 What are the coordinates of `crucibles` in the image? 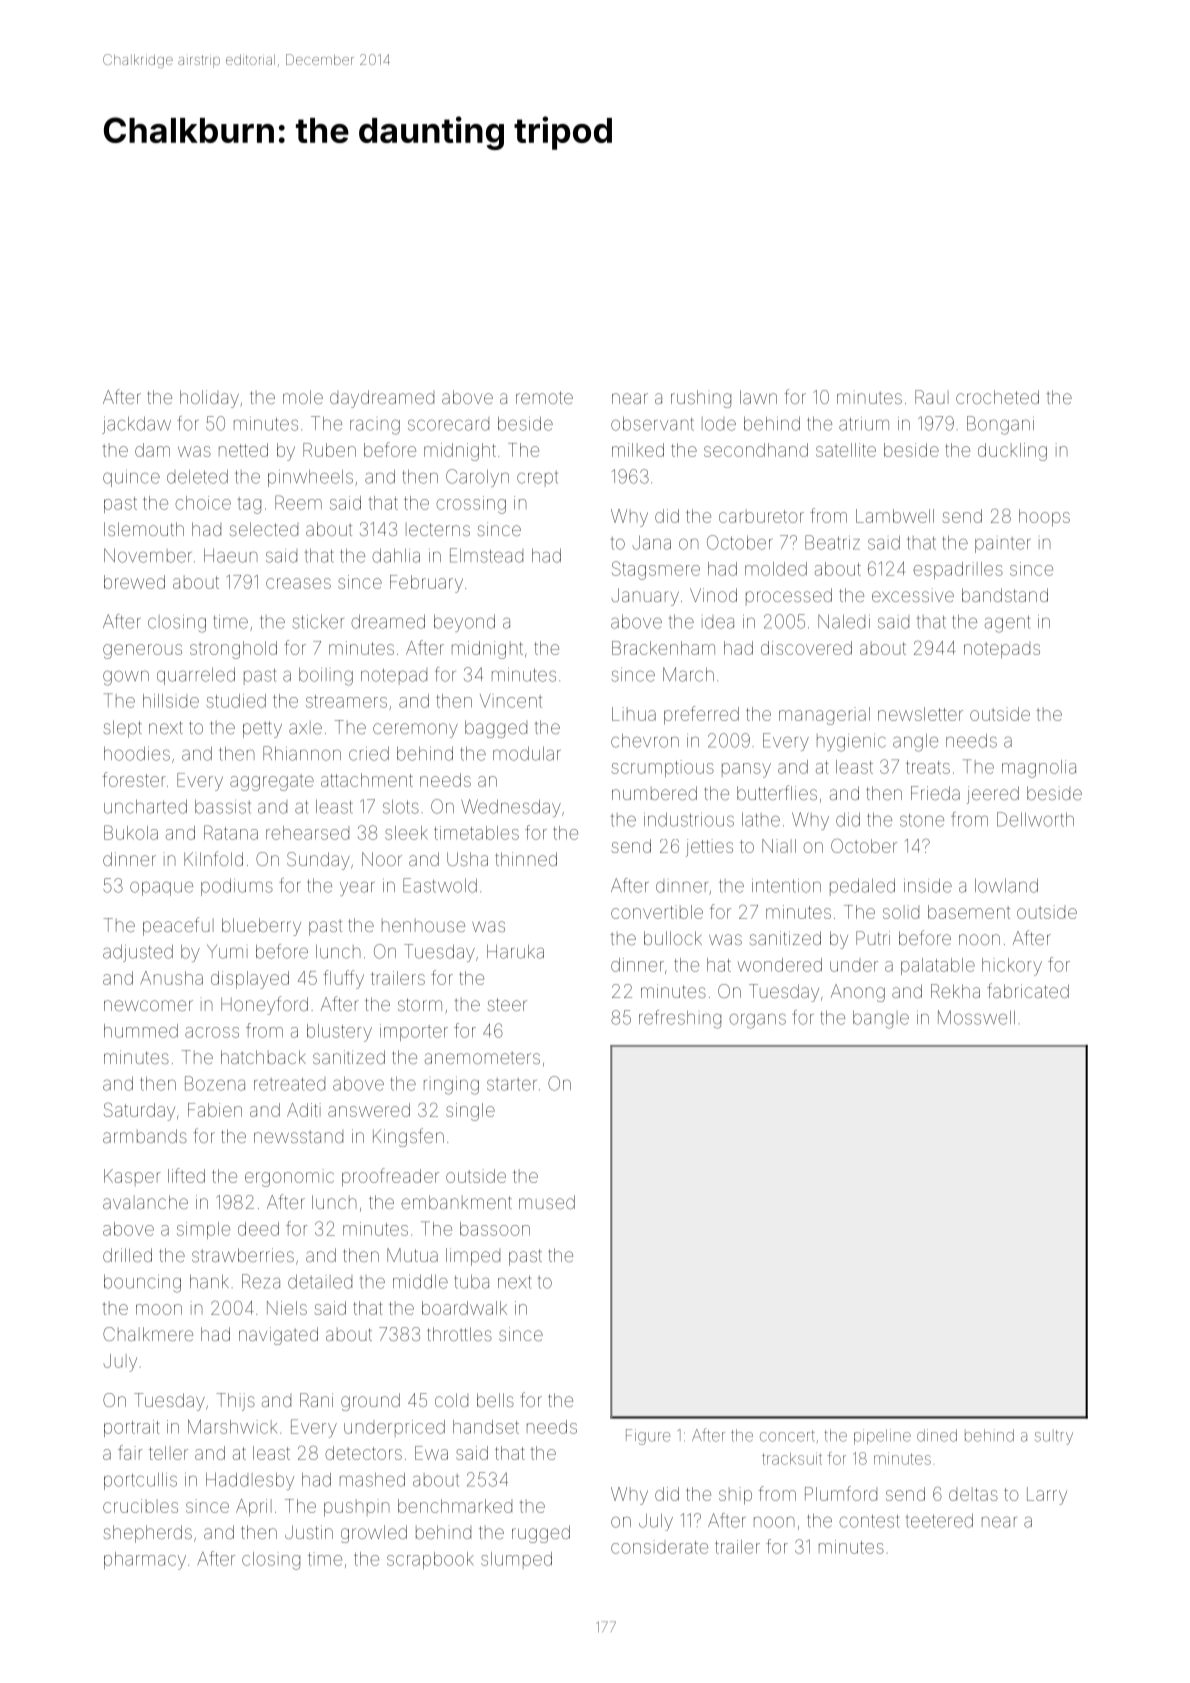 It's located at (140, 1506).
